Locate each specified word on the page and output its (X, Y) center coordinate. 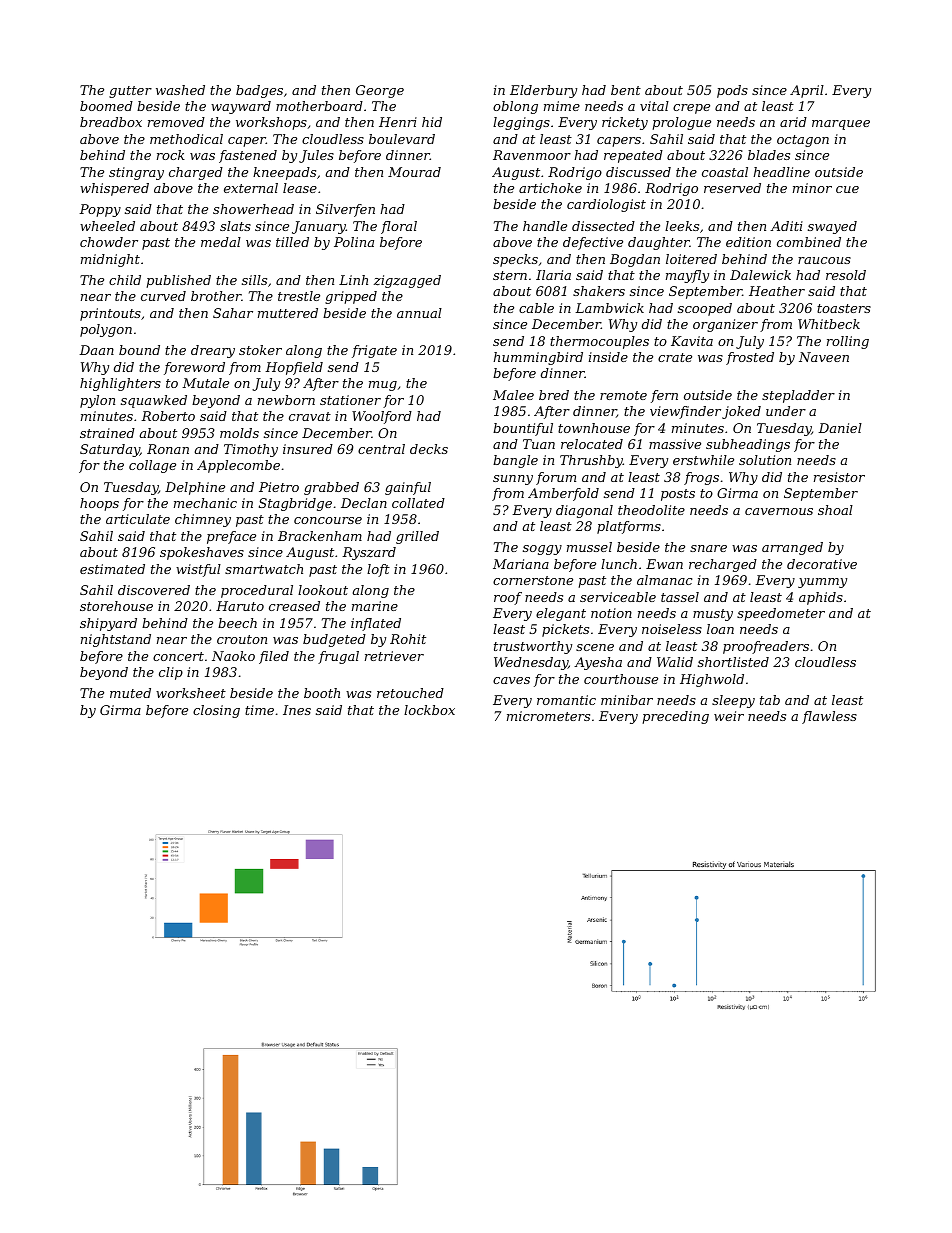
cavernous (779, 511)
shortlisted (733, 662)
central (381, 449)
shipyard (108, 624)
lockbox (429, 710)
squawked (154, 401)
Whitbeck (829, 324)
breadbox (111, 122)
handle (545, 226)
